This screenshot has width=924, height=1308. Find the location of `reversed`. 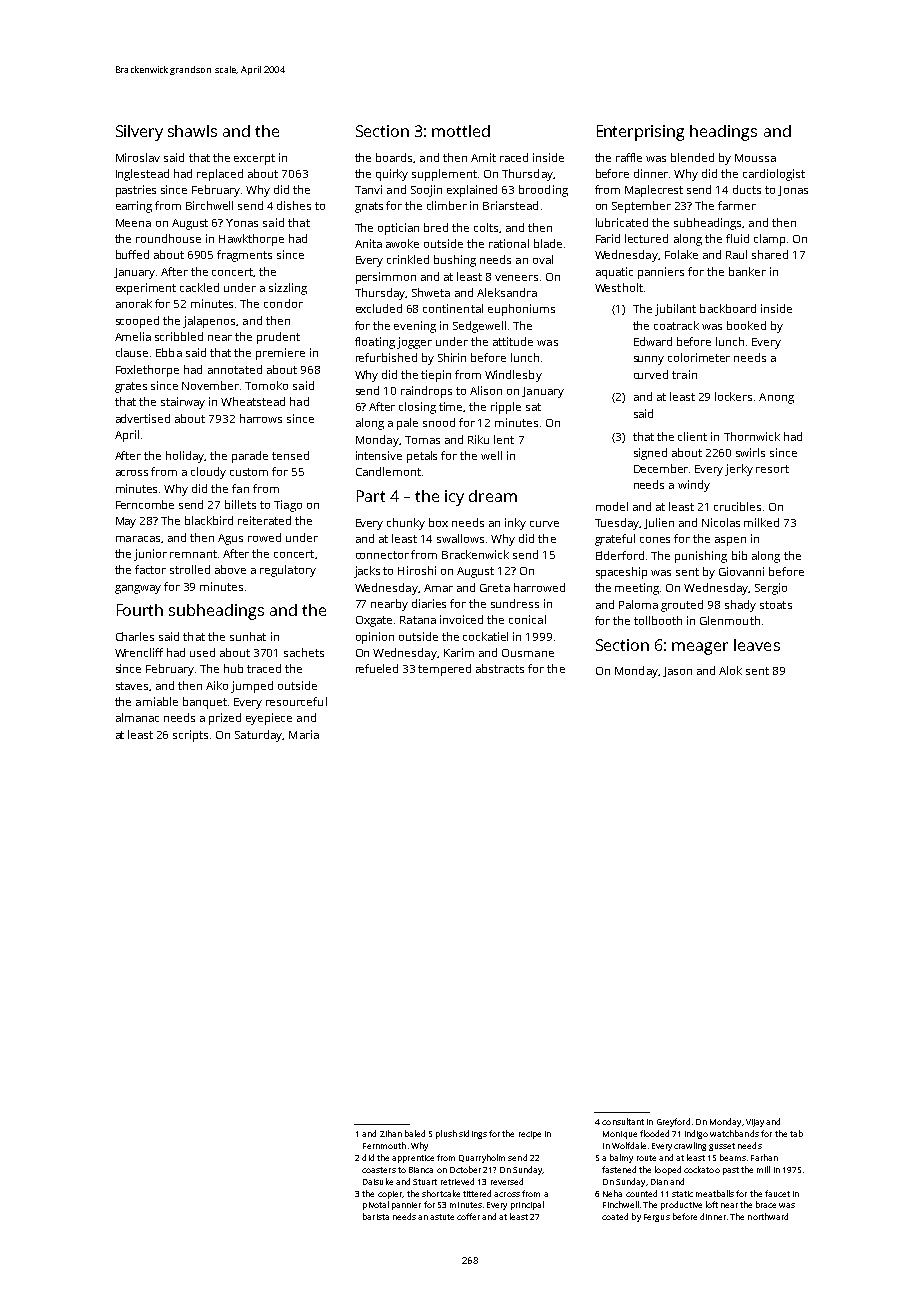

reversed is located at coordinates (507, 1181).
